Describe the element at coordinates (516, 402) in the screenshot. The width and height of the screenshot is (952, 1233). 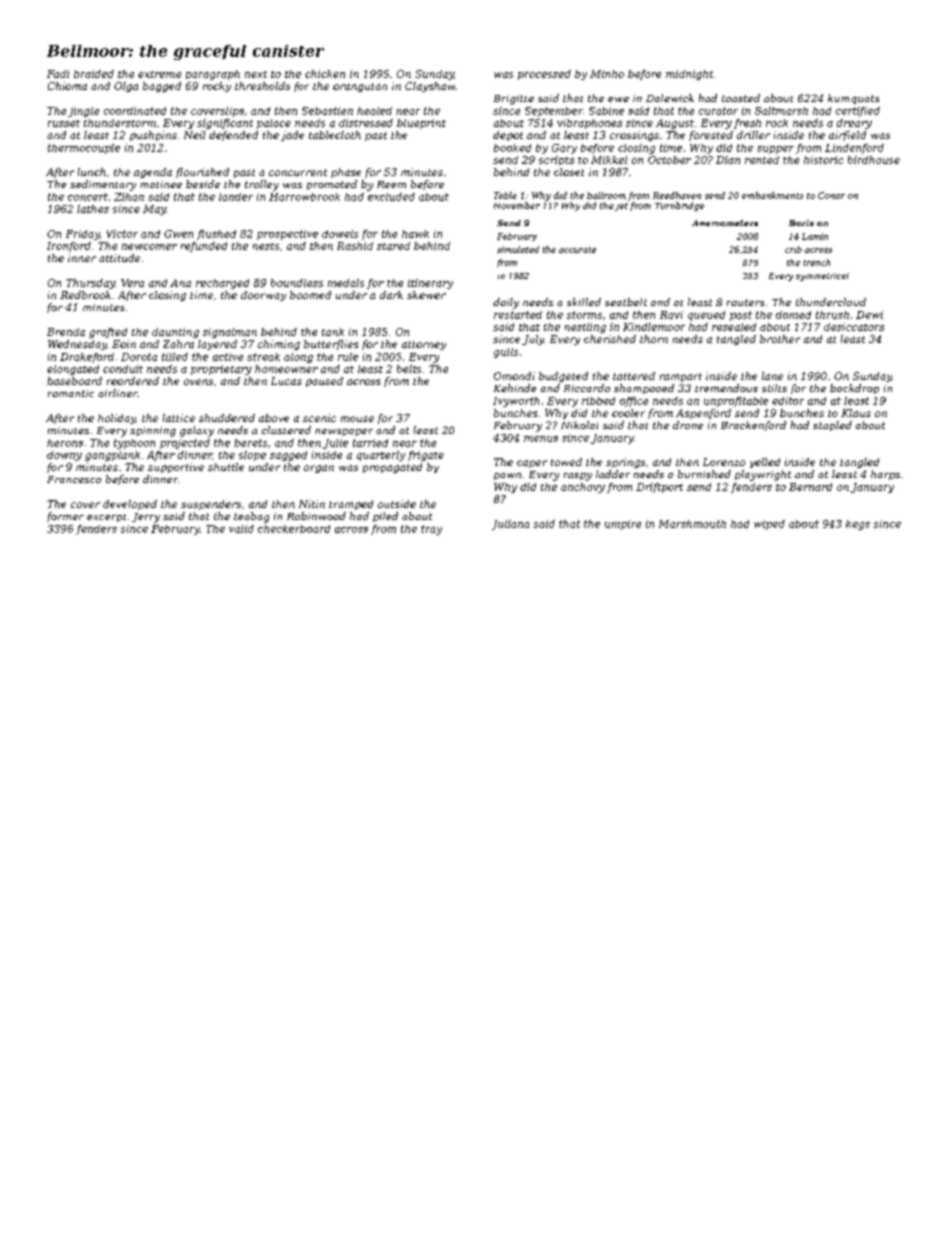
I see `Ivyworth` at that location.
